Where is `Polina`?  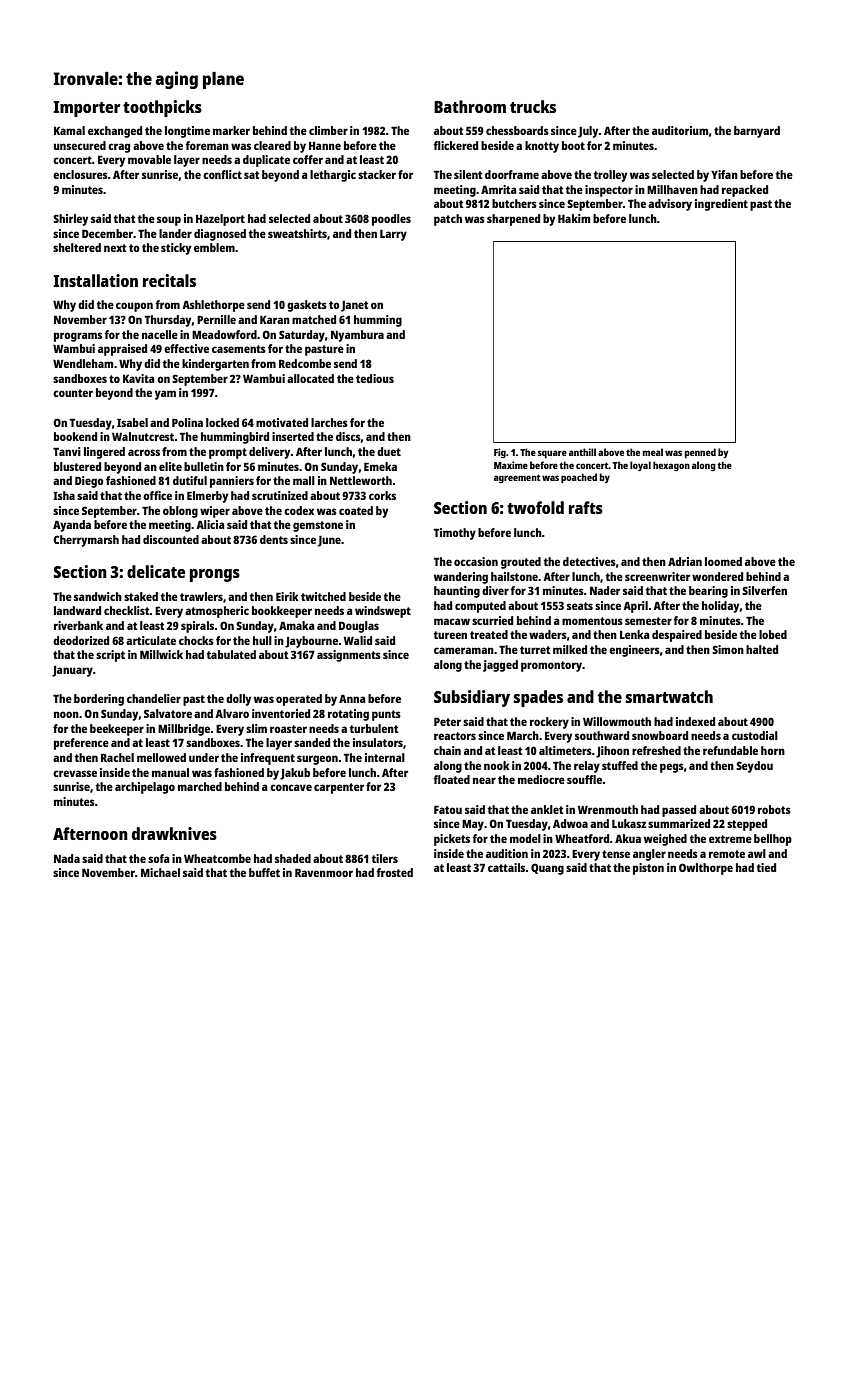
Polina is located at coordinates (187, 422).
